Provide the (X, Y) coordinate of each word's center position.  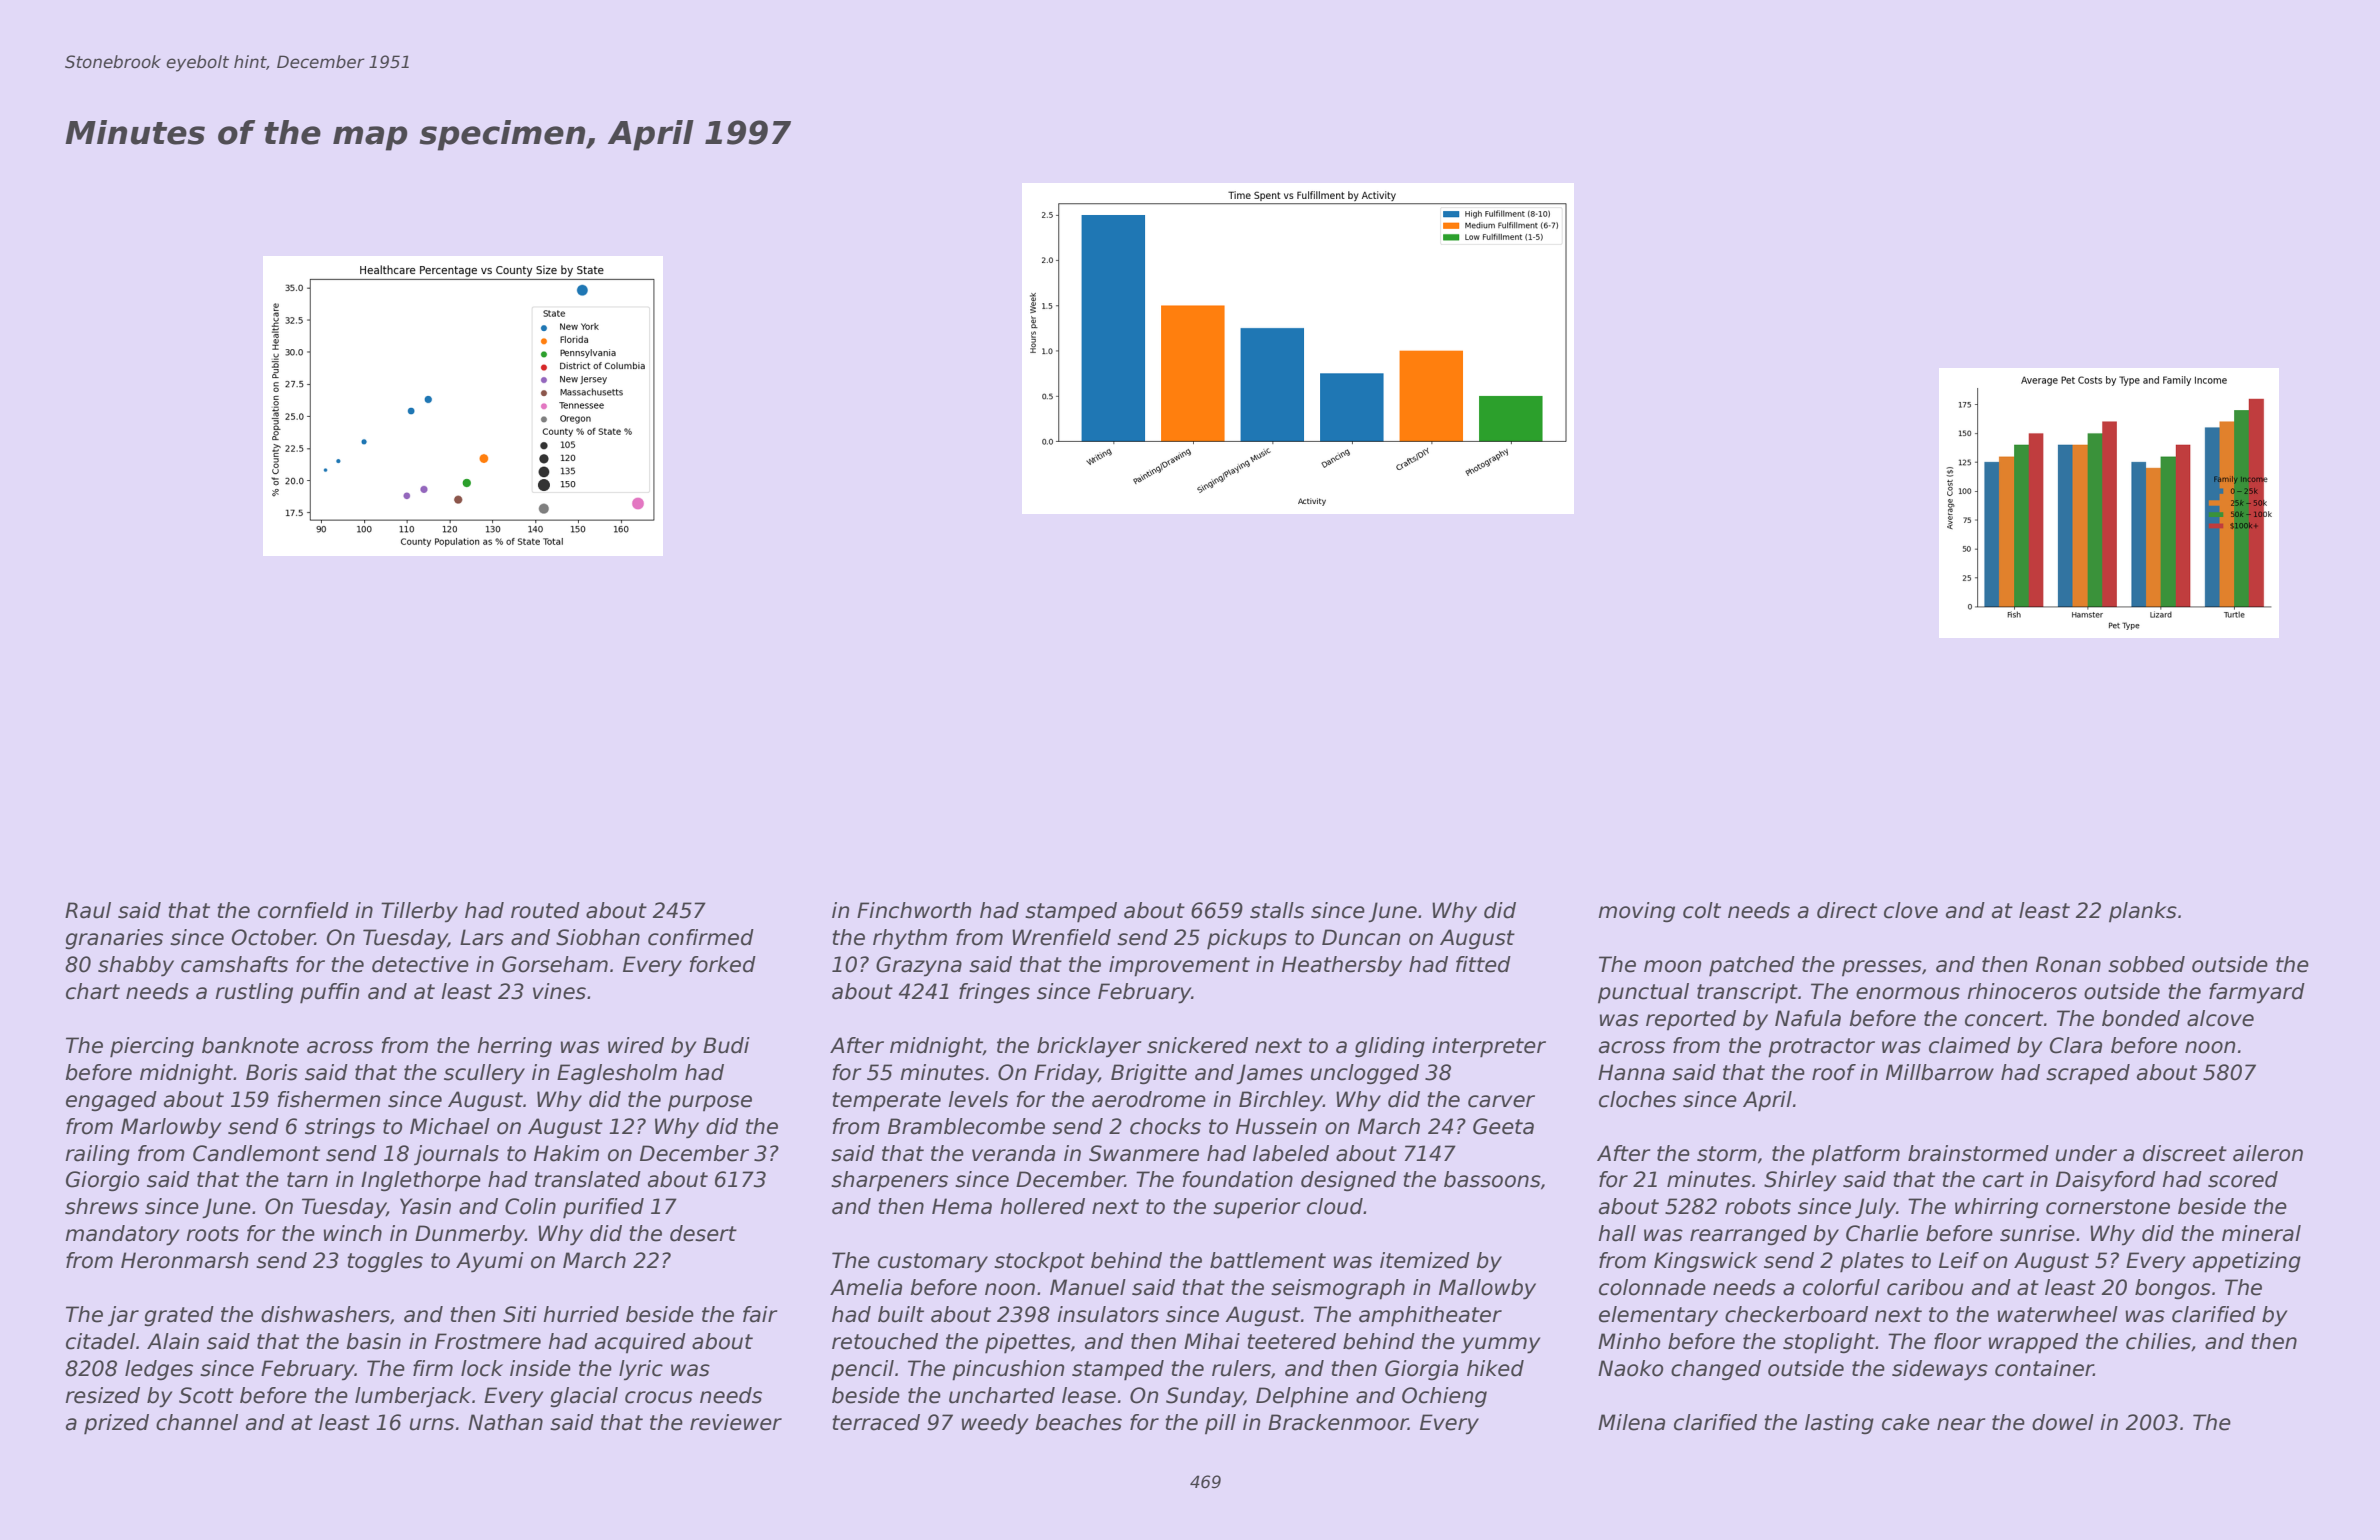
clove (1911, 910)
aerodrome (1149, 1099)
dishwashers (325, 1314)
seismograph (1338, 1289)
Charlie (1882, 1233)
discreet (2185, 1153)
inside (540, 1368)
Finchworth (914, 910)
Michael (450, 1126)
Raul (88, 910)
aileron (2268, 1153)
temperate (886, 1102)
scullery (484, 1074)
